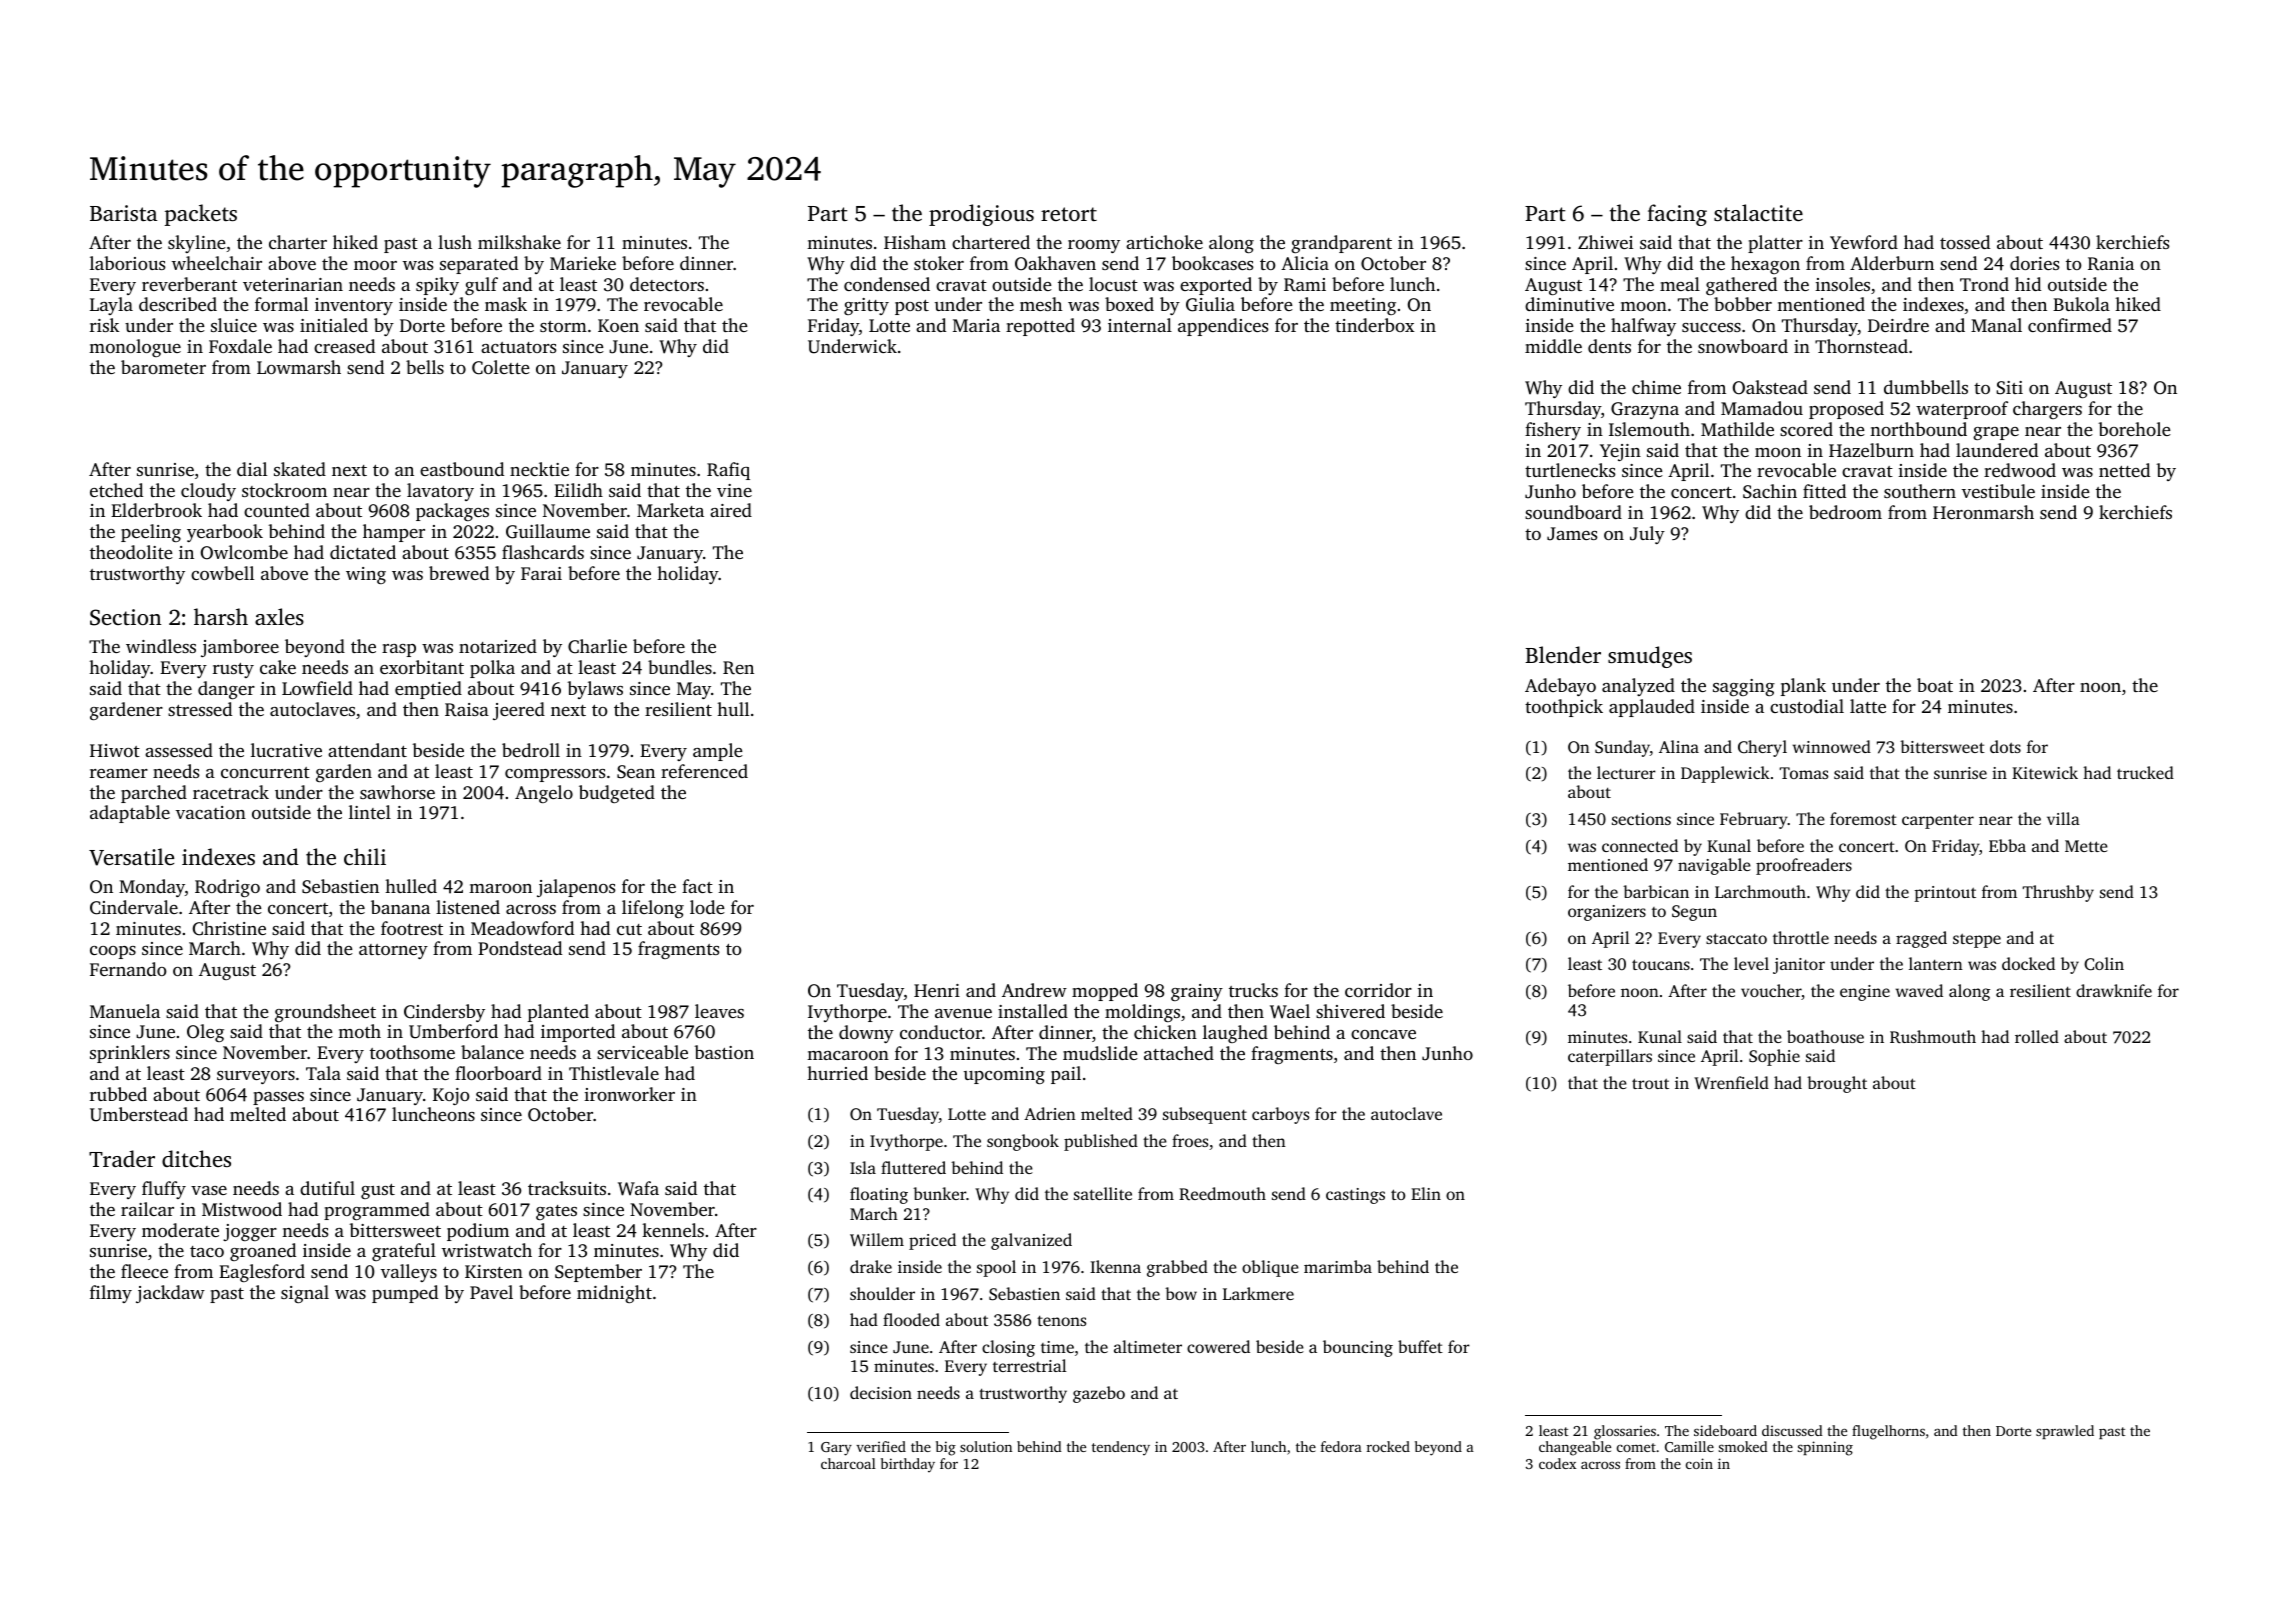 This page has height=1614, width=2282. I want to click on jackdaw, so click(170, 1294).
